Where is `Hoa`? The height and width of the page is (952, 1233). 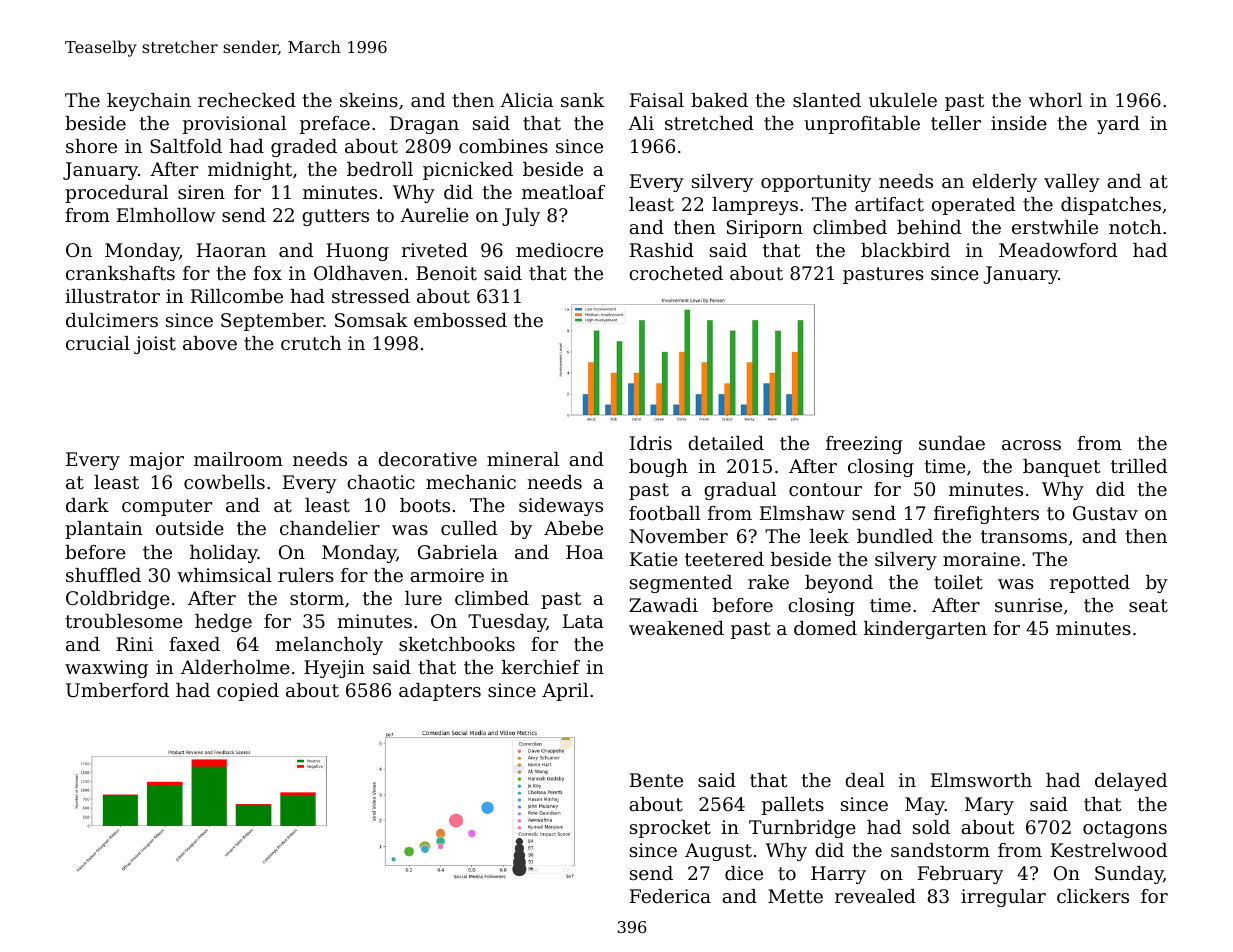 Hoa is located at coordinates (585, 552).
